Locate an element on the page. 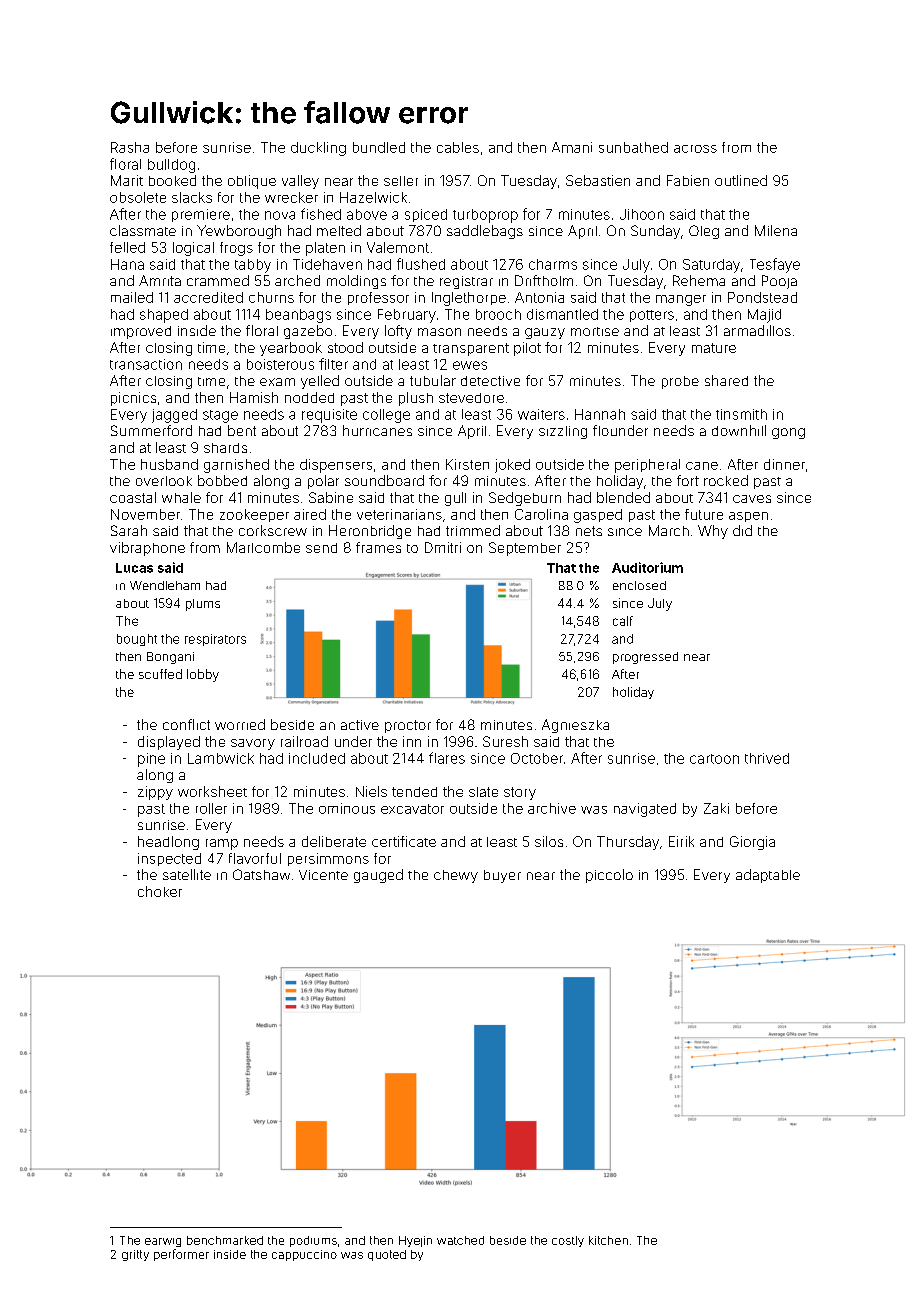 This image has width=924, height=1308. quoted is located at coordinates (387, 1255).
